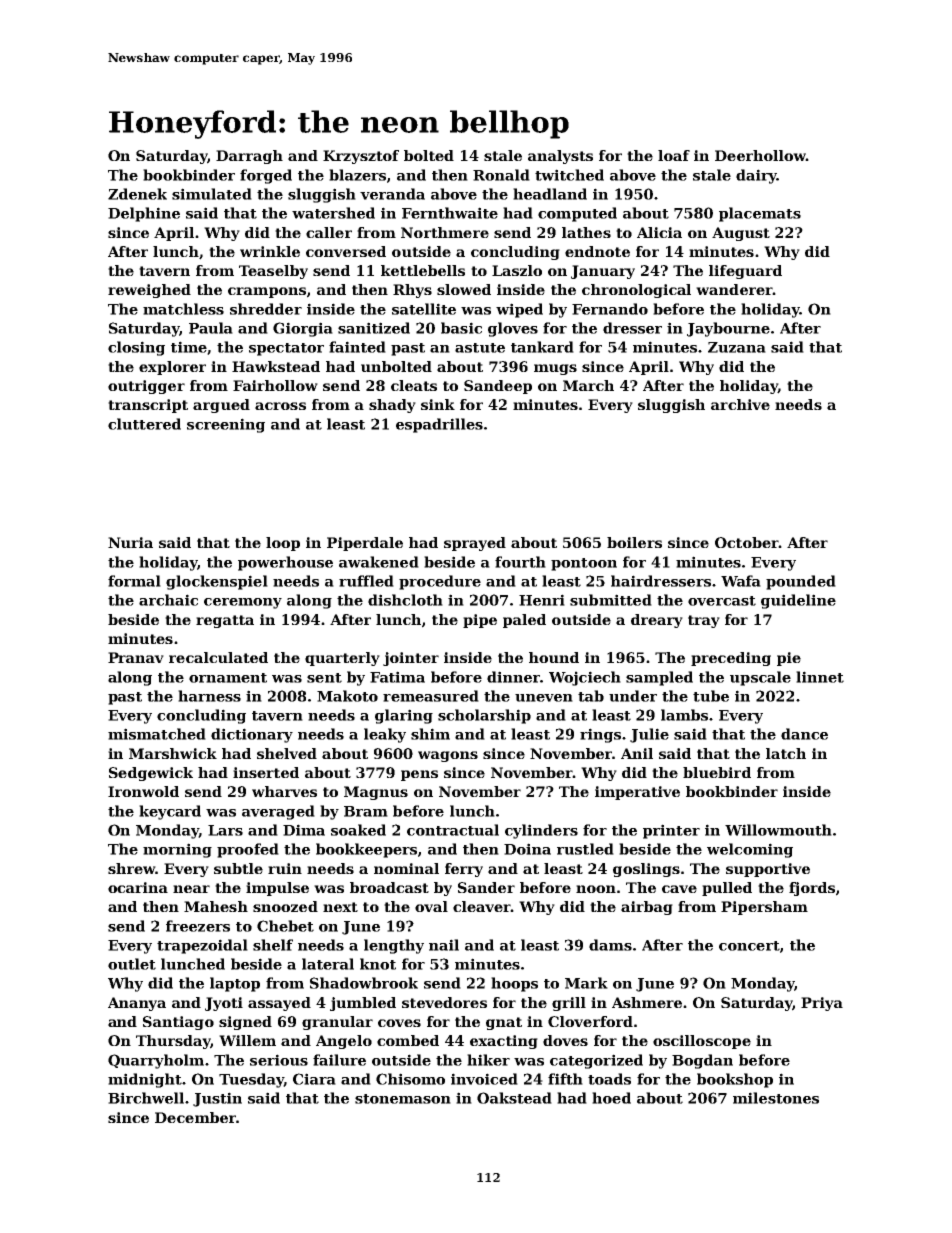  Describe the element at coordinates (637, 753) in the document. I see `Anil` at that location.
